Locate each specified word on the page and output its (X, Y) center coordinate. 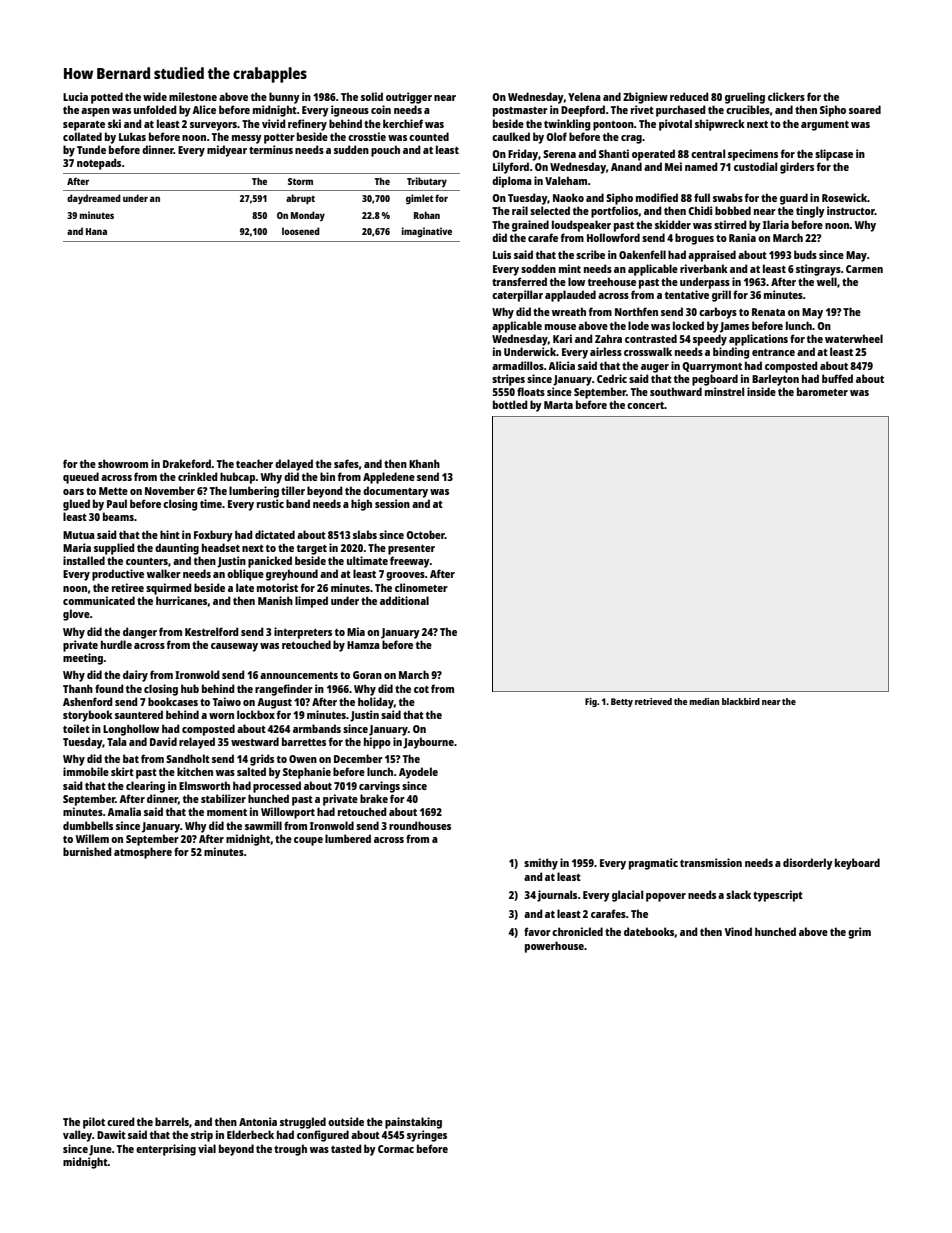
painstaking (413, 1123)
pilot (94, 1123)
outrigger (409, 98)
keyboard (857, 864)
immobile (86, 771)
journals (557, 896)
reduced (689, 96)
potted (107, 98)
